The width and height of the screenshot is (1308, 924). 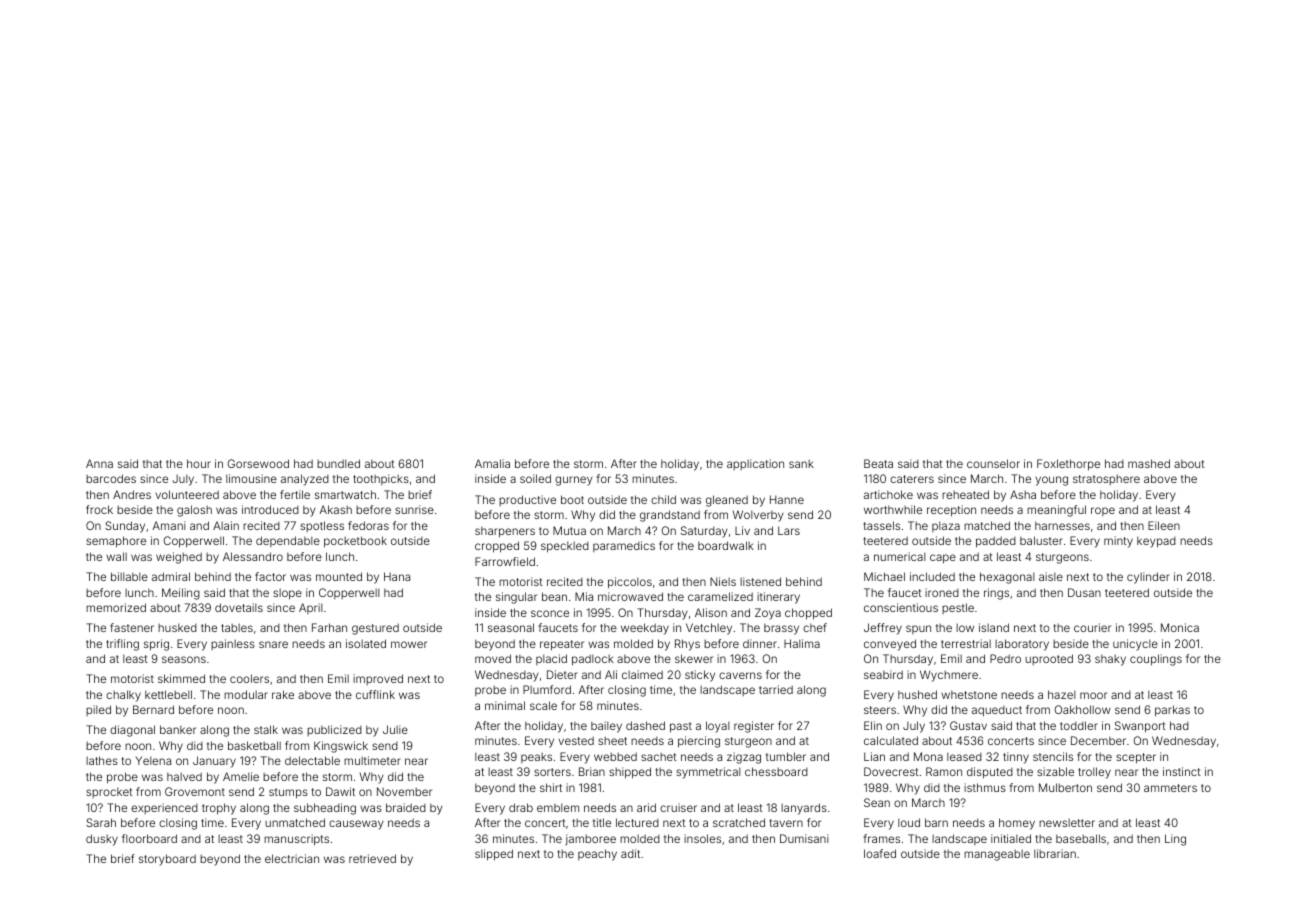 What do you see at coordinates (776, 689) in the screenshot?
I see `tarried` at bounding box center [776, 689].
